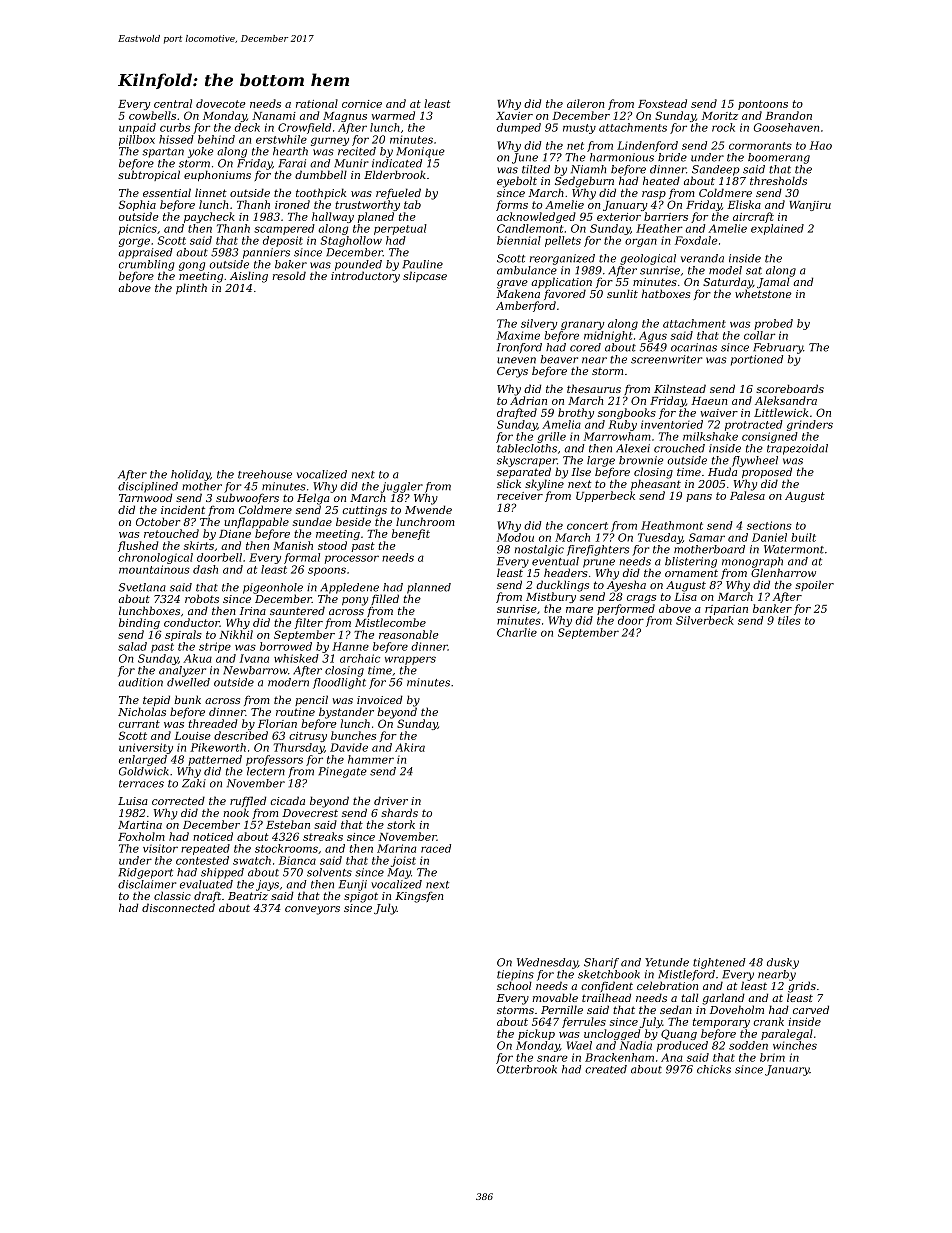 The image size is (952, 1233). Describe the element at coordinates (398, 193) in the document. I see `refueled` at that location.
